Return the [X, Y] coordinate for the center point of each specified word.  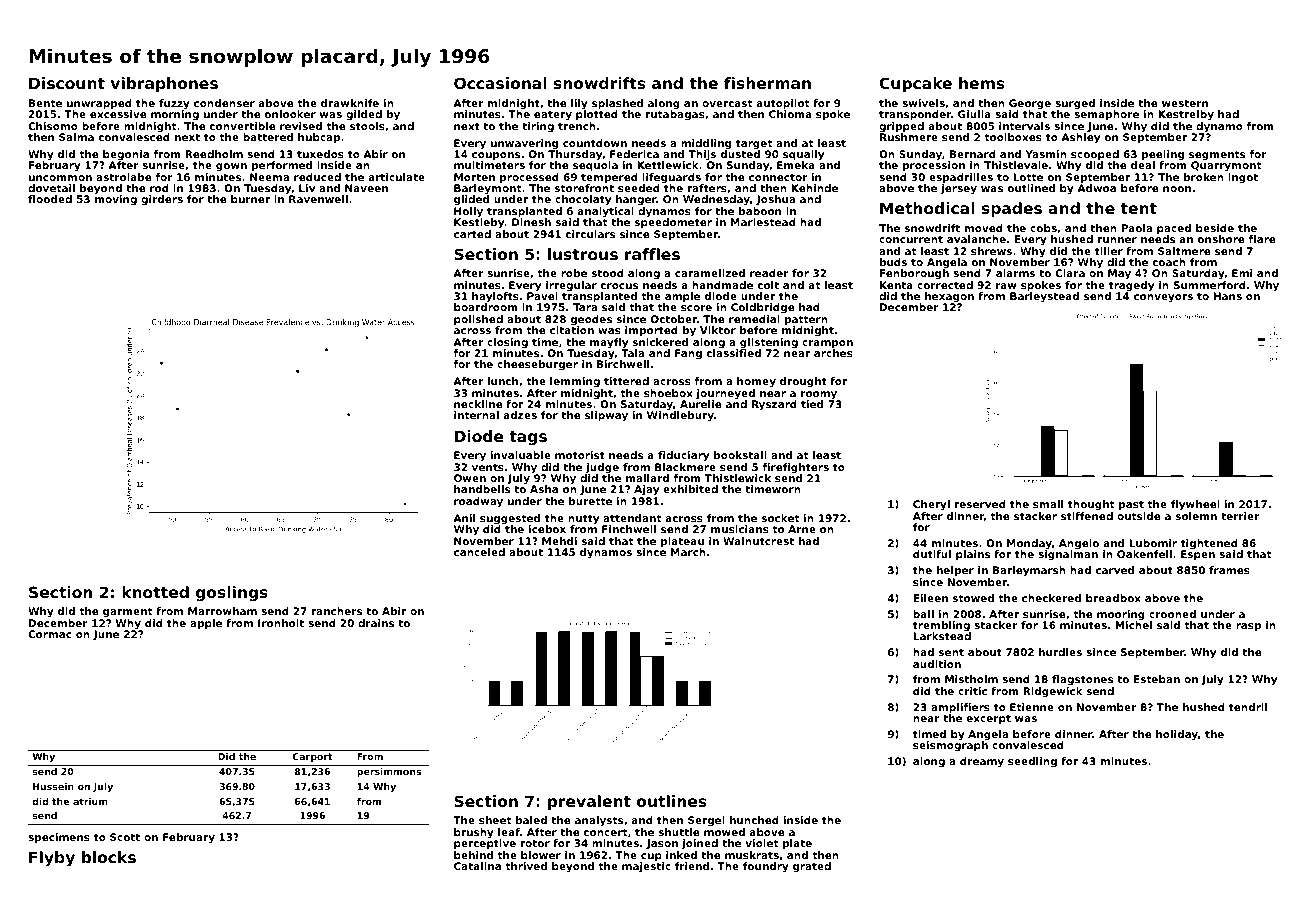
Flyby [52, 859]
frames [1229, 570]
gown [231, 167]
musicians [740, 529]
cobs [1043, 228]
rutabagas [675, 115]
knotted [155, 592]
